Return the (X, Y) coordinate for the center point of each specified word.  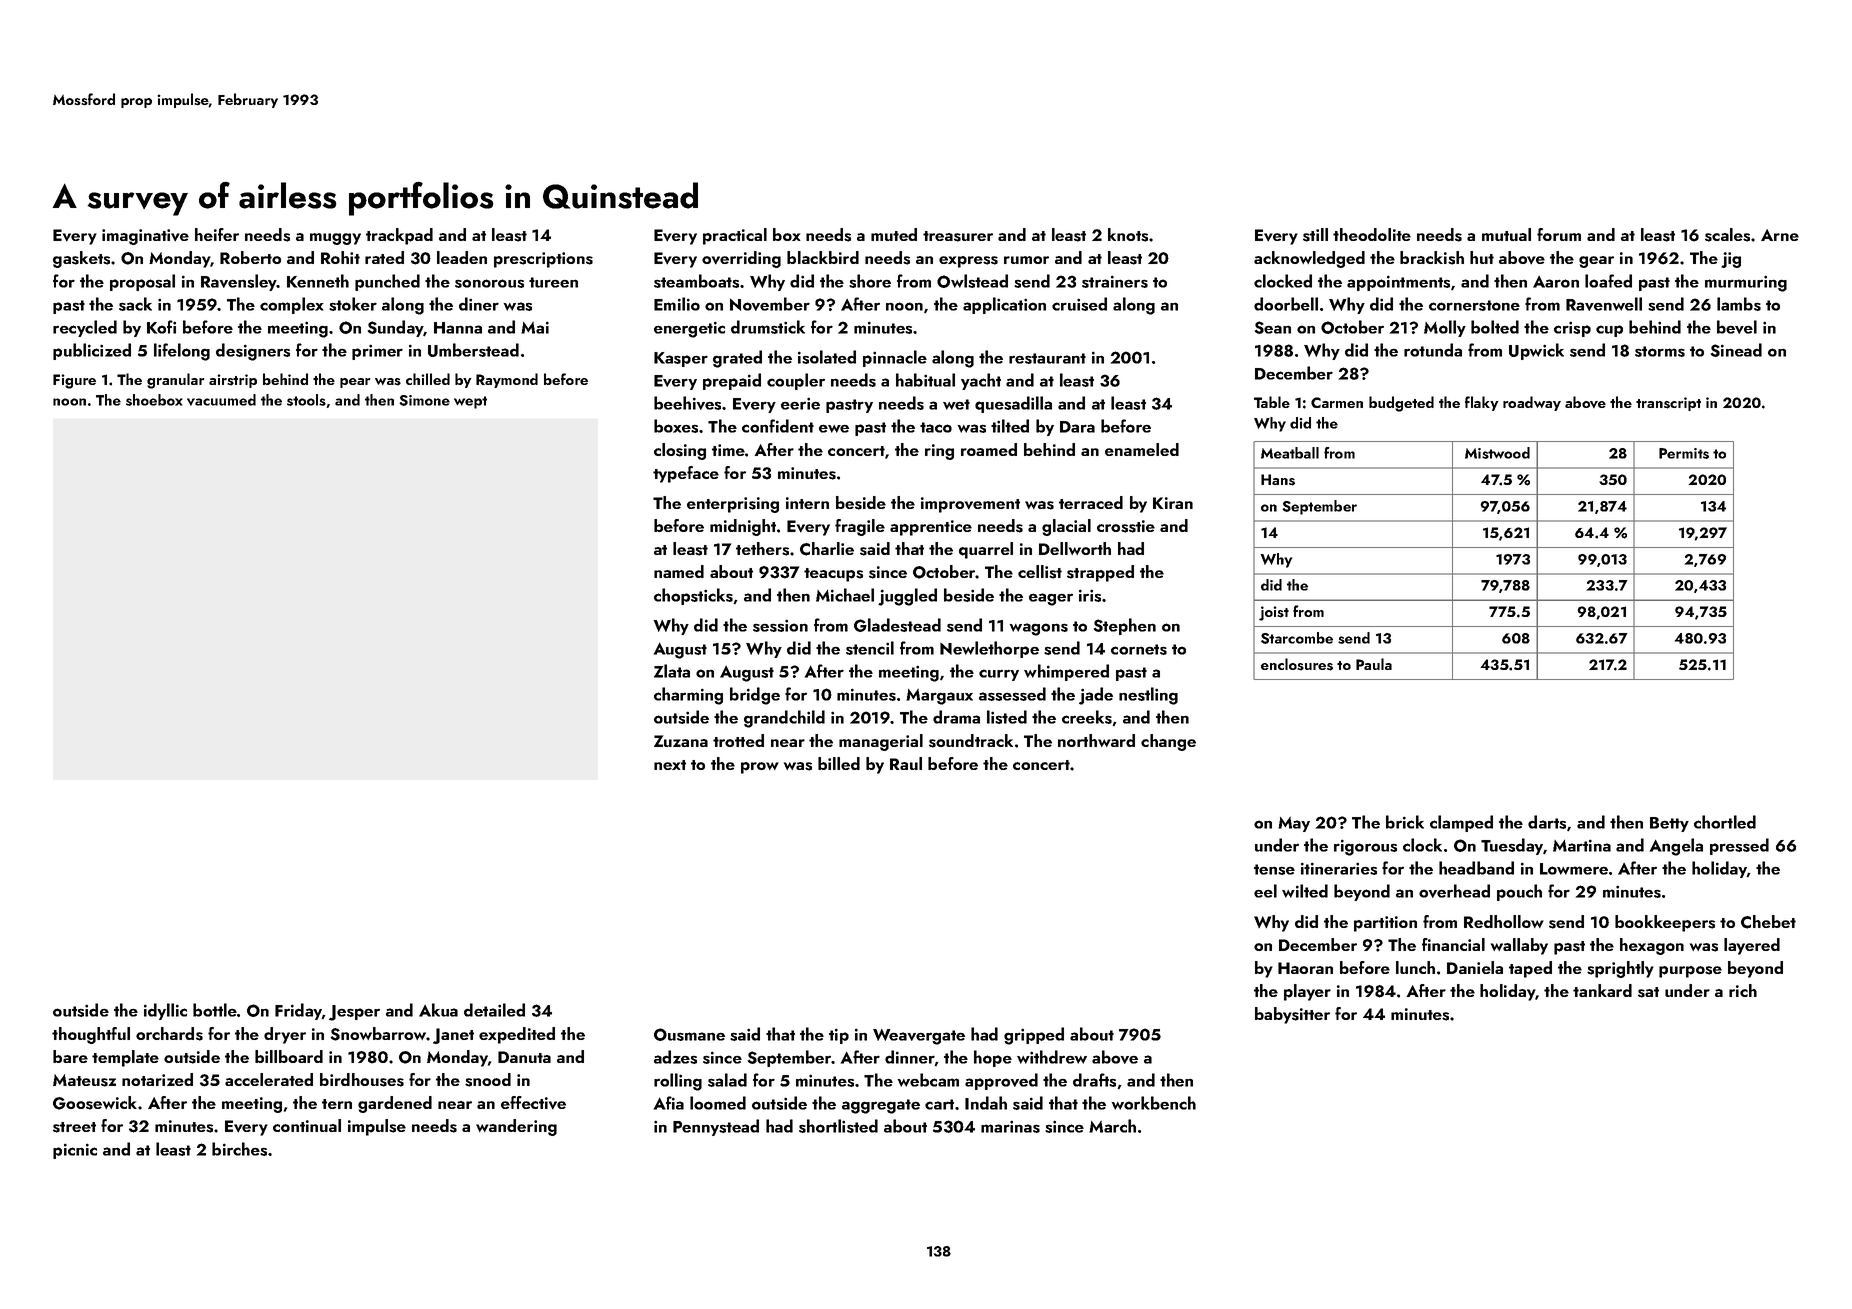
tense (1274, 869)
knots (1128, 235)
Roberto (250, 257)
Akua (438, 1010)
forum (1559, 234)
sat (1648, 992)
